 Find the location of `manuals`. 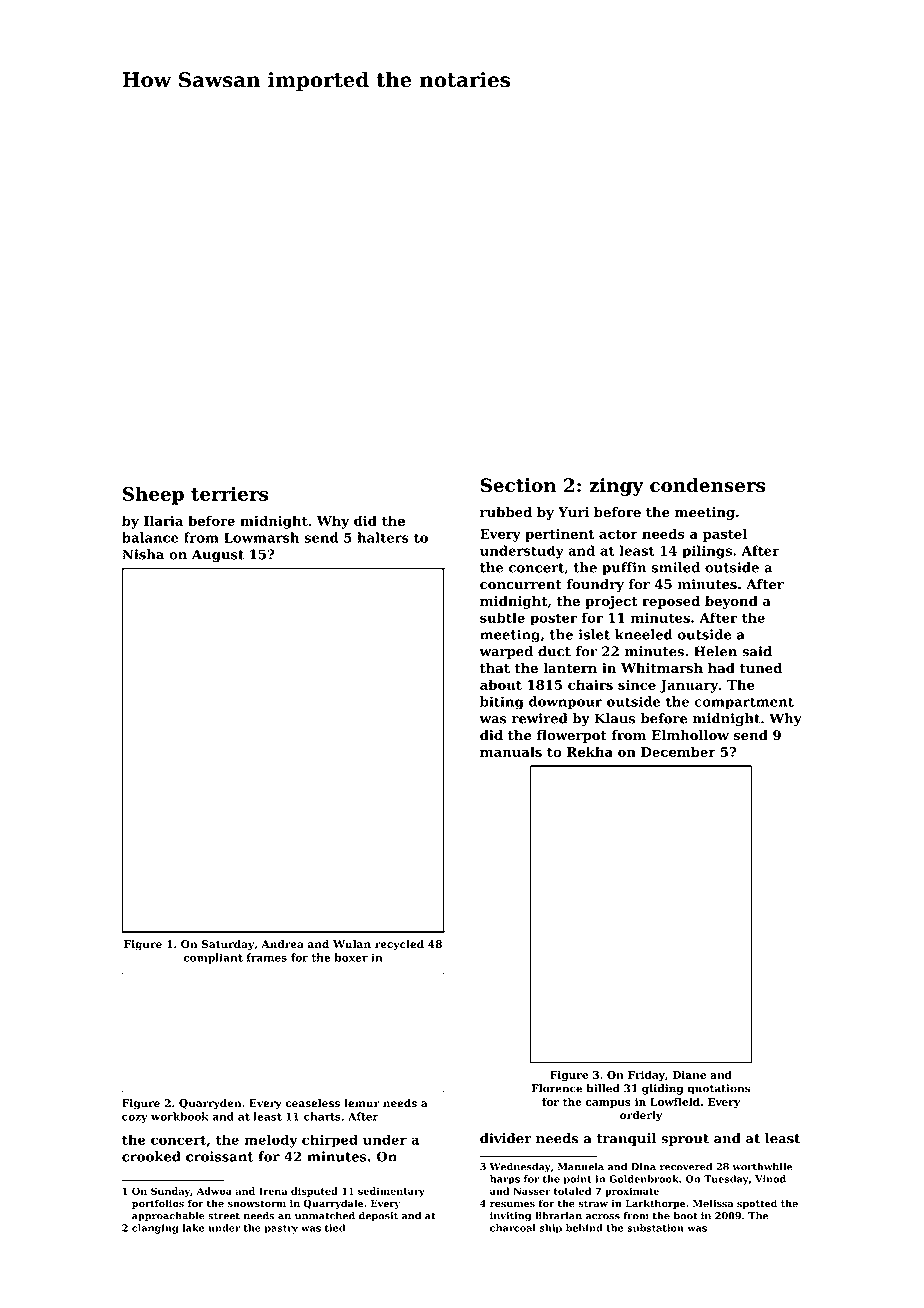

manuals is located at coordinates (511, 751).
